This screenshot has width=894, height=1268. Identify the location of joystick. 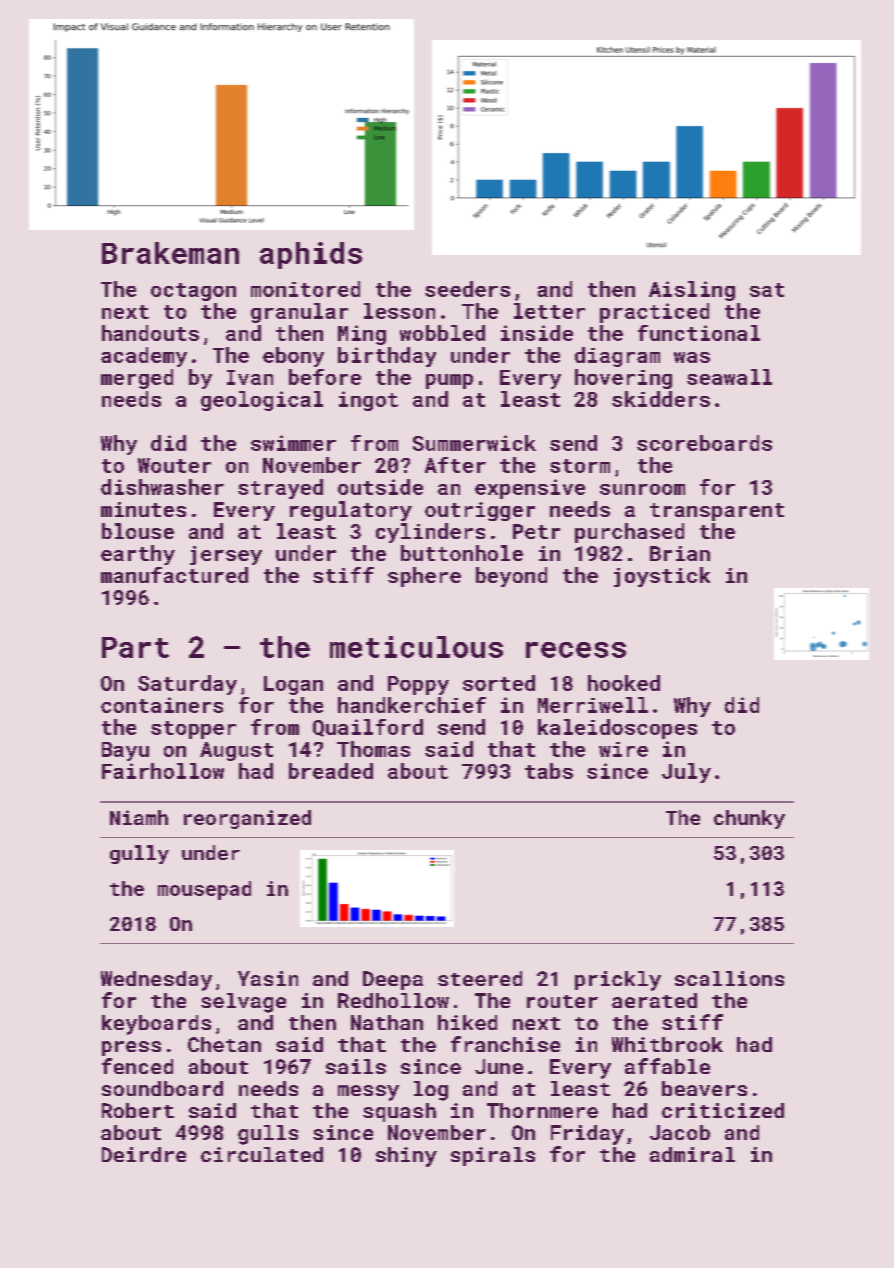
(662, 577).
